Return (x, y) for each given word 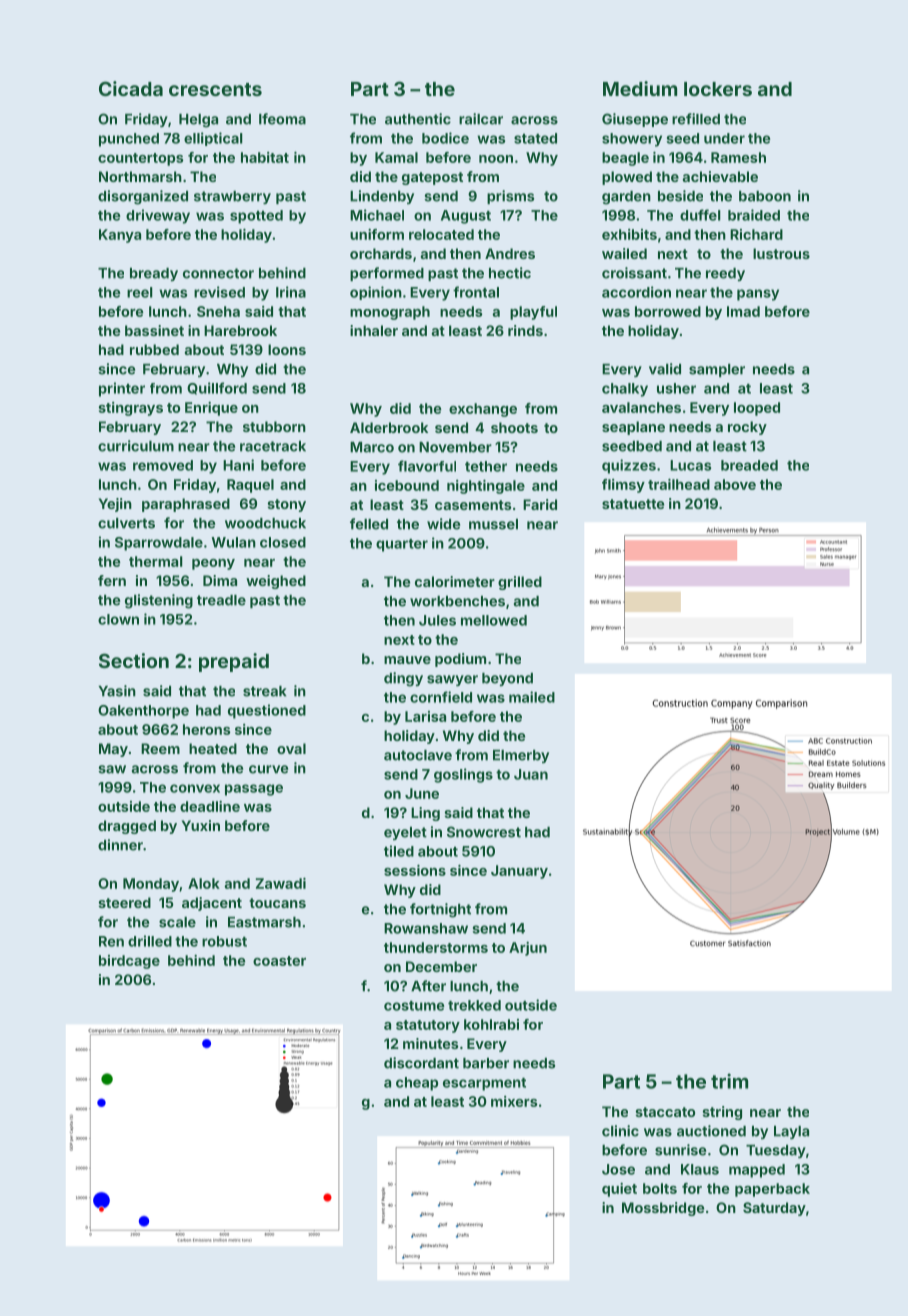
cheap (417, 1084)
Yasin (117, 691)
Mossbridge (663, 1209)
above (735, 484)
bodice (445, 138)
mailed (532, 697)
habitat (265, 157)
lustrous (781, 253)
